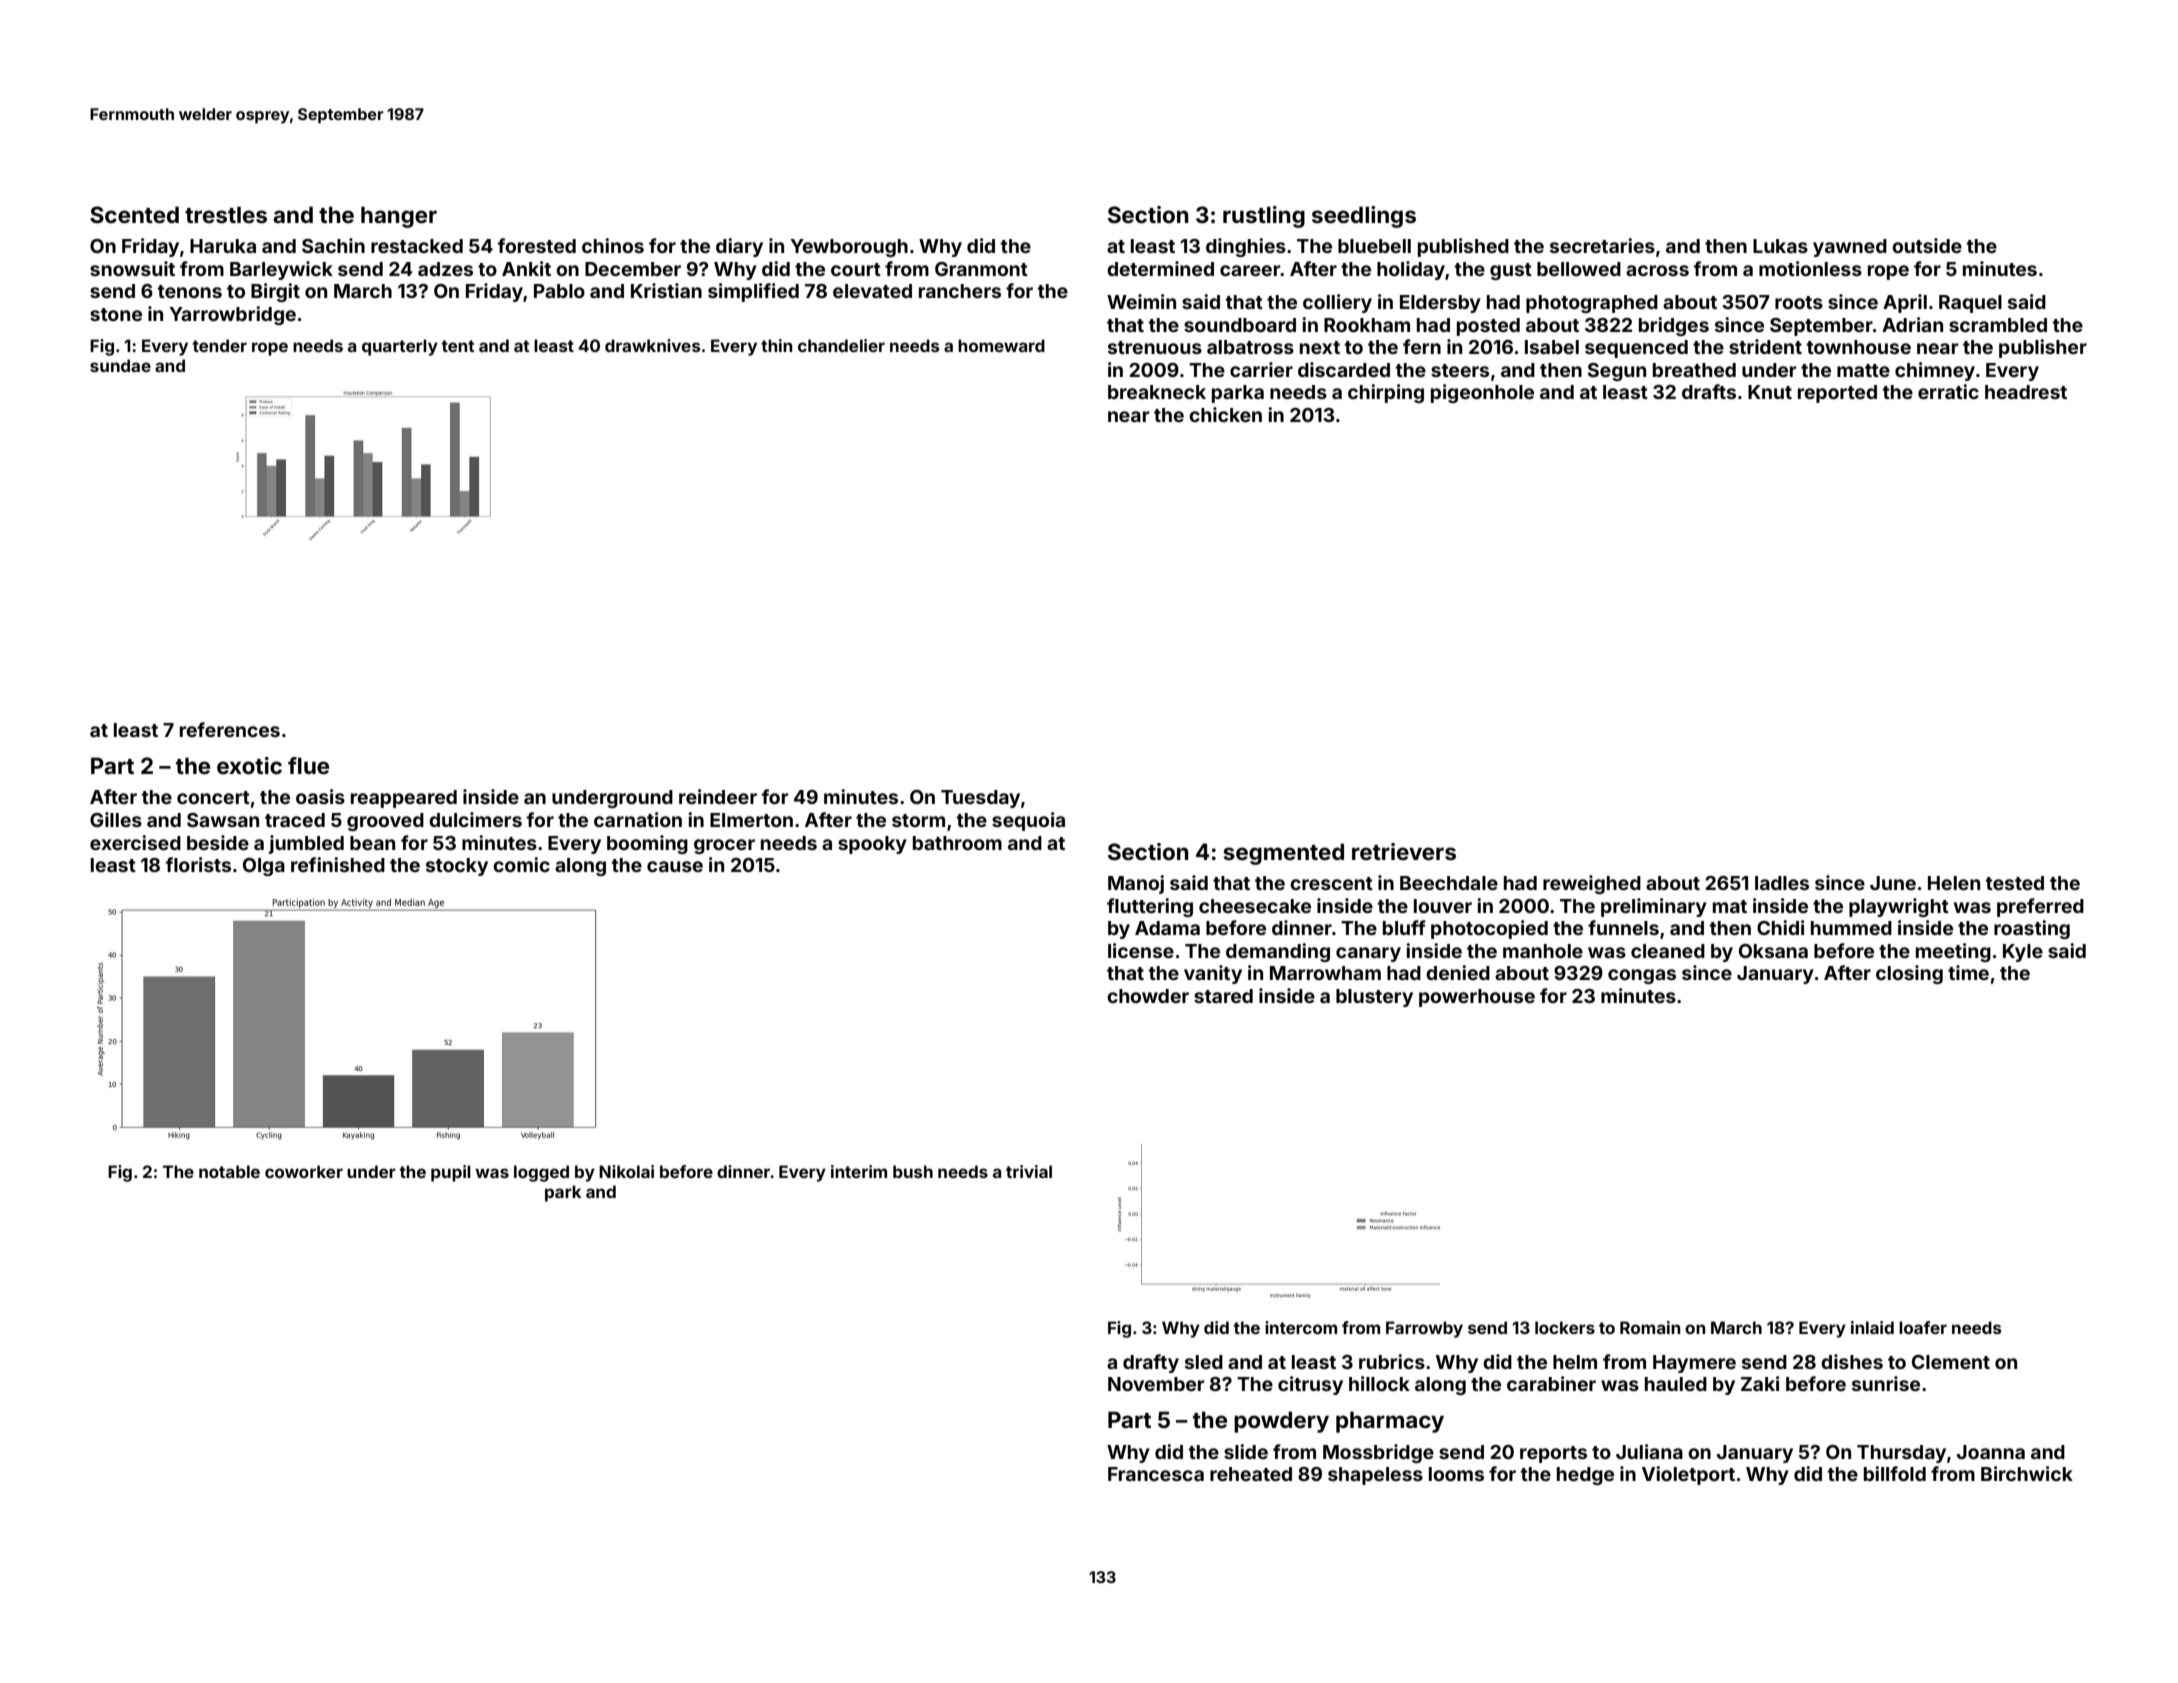 The image size is (2178, 1683). What do you see at coordinates (230, 729) in the page?
I see `references` at bounding box center [230, 729].
